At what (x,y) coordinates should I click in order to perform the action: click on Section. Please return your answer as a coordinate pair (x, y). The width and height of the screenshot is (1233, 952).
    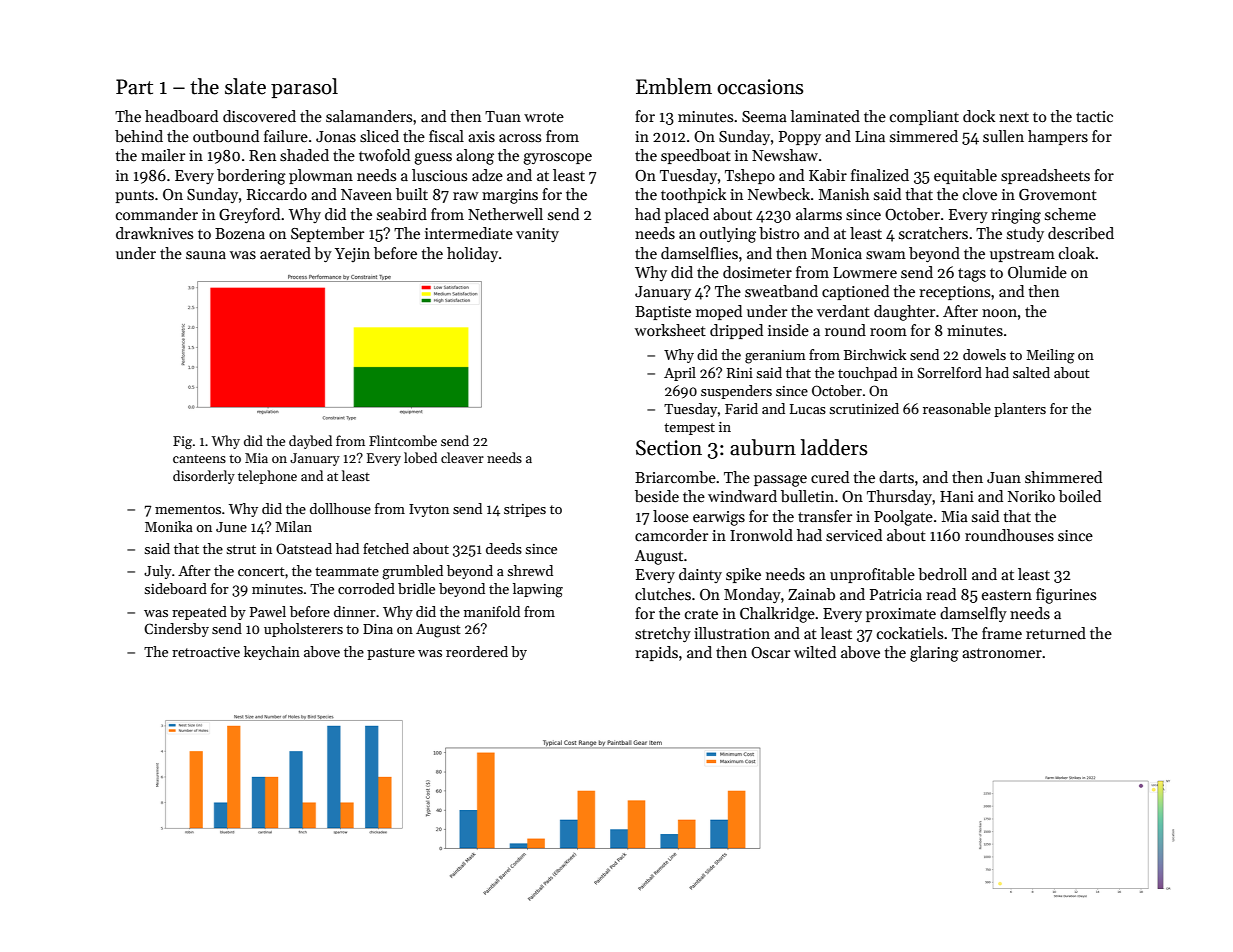
    Looking at the image, I should click on (669, 448).
